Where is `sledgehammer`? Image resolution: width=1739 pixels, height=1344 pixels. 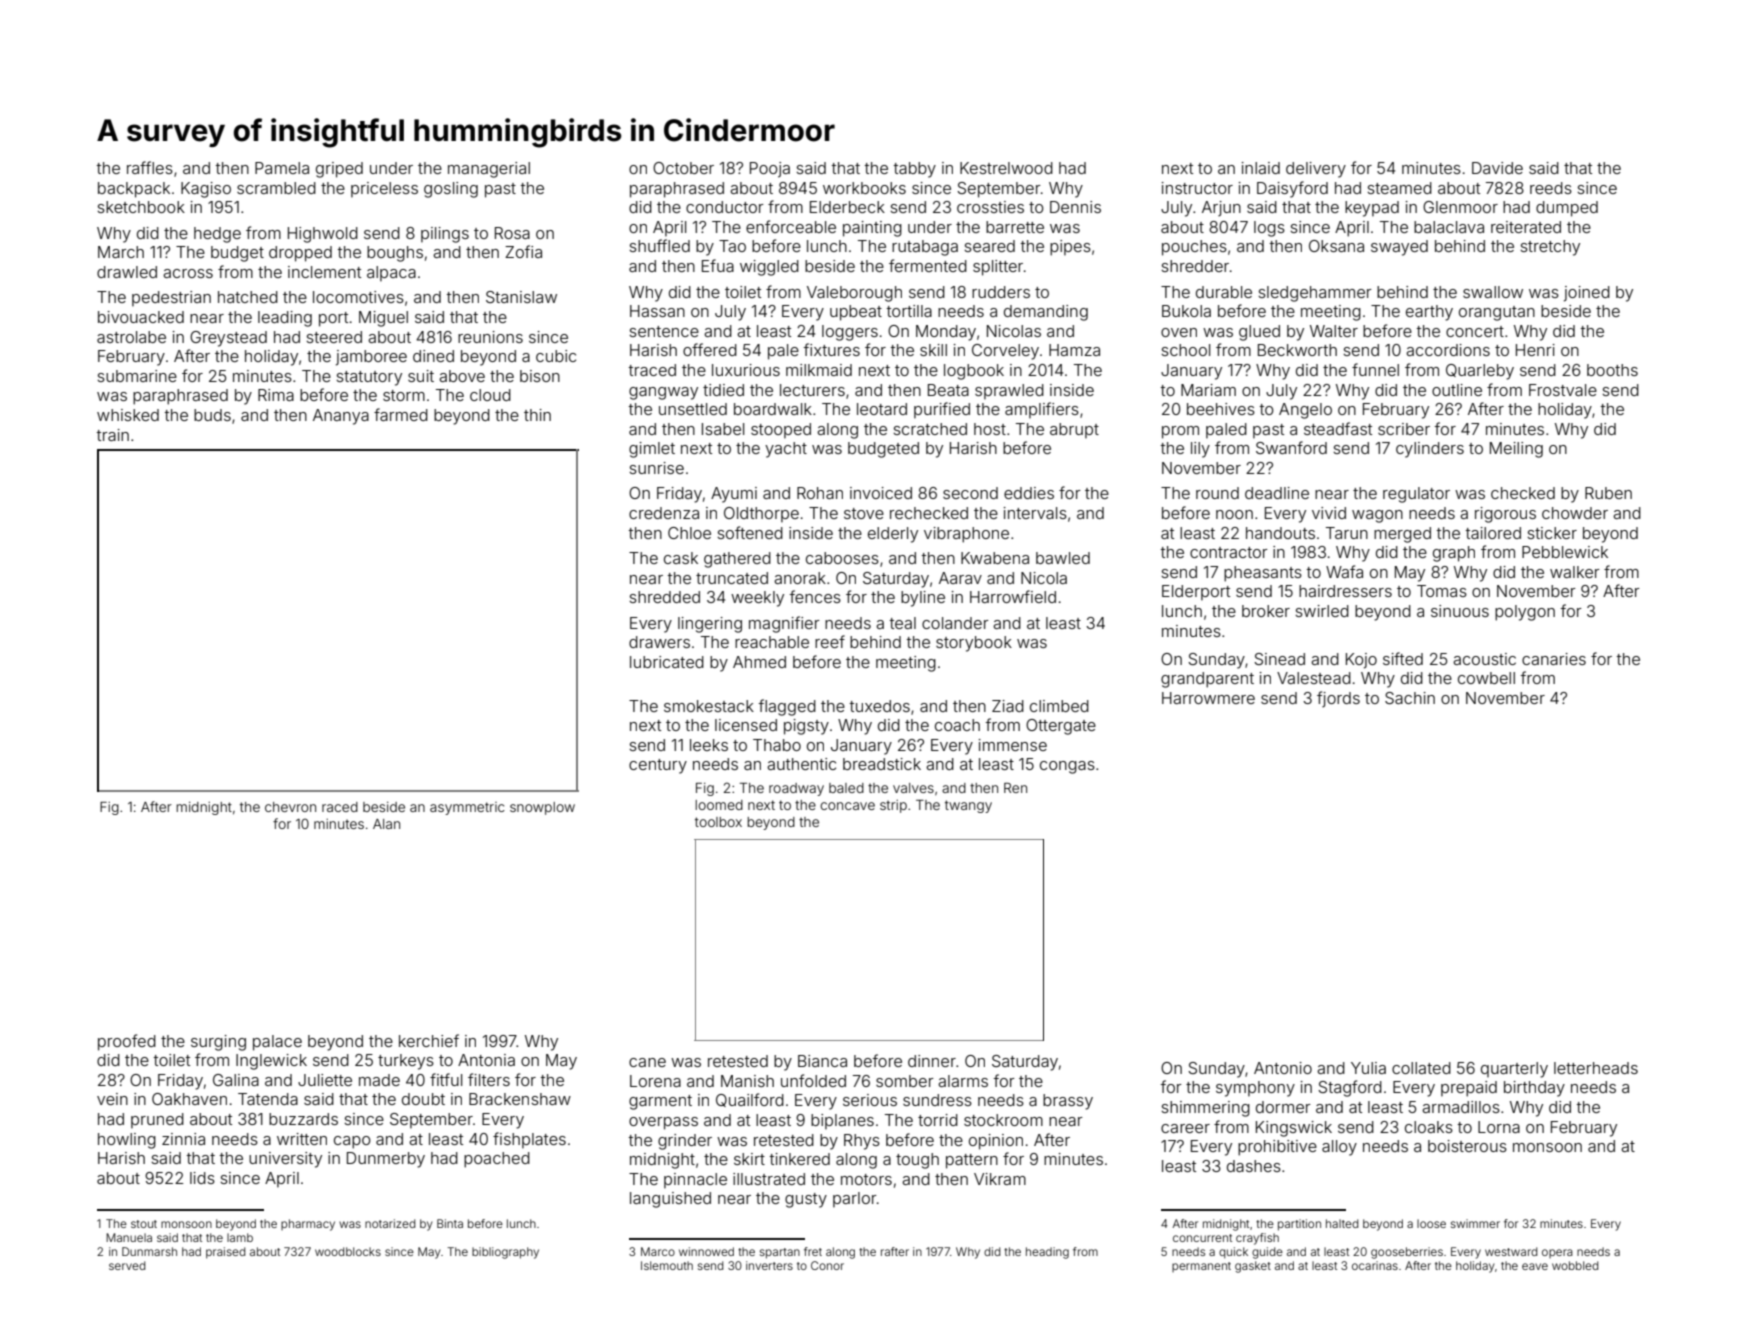 sledgehammer is located at coordinates (1315, 294).
